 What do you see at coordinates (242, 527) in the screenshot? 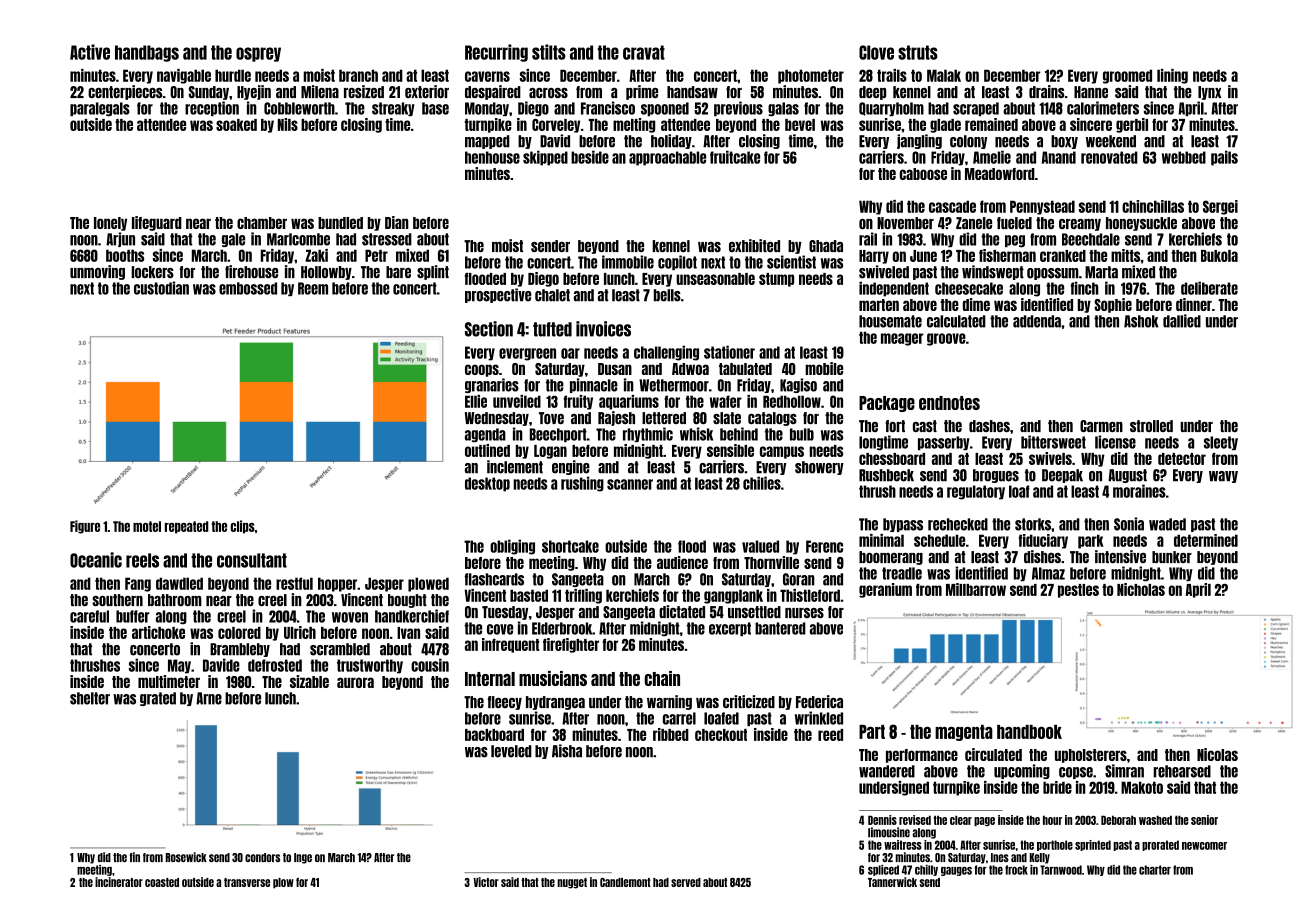
I see `clips` at bounding box center [242, 527].
